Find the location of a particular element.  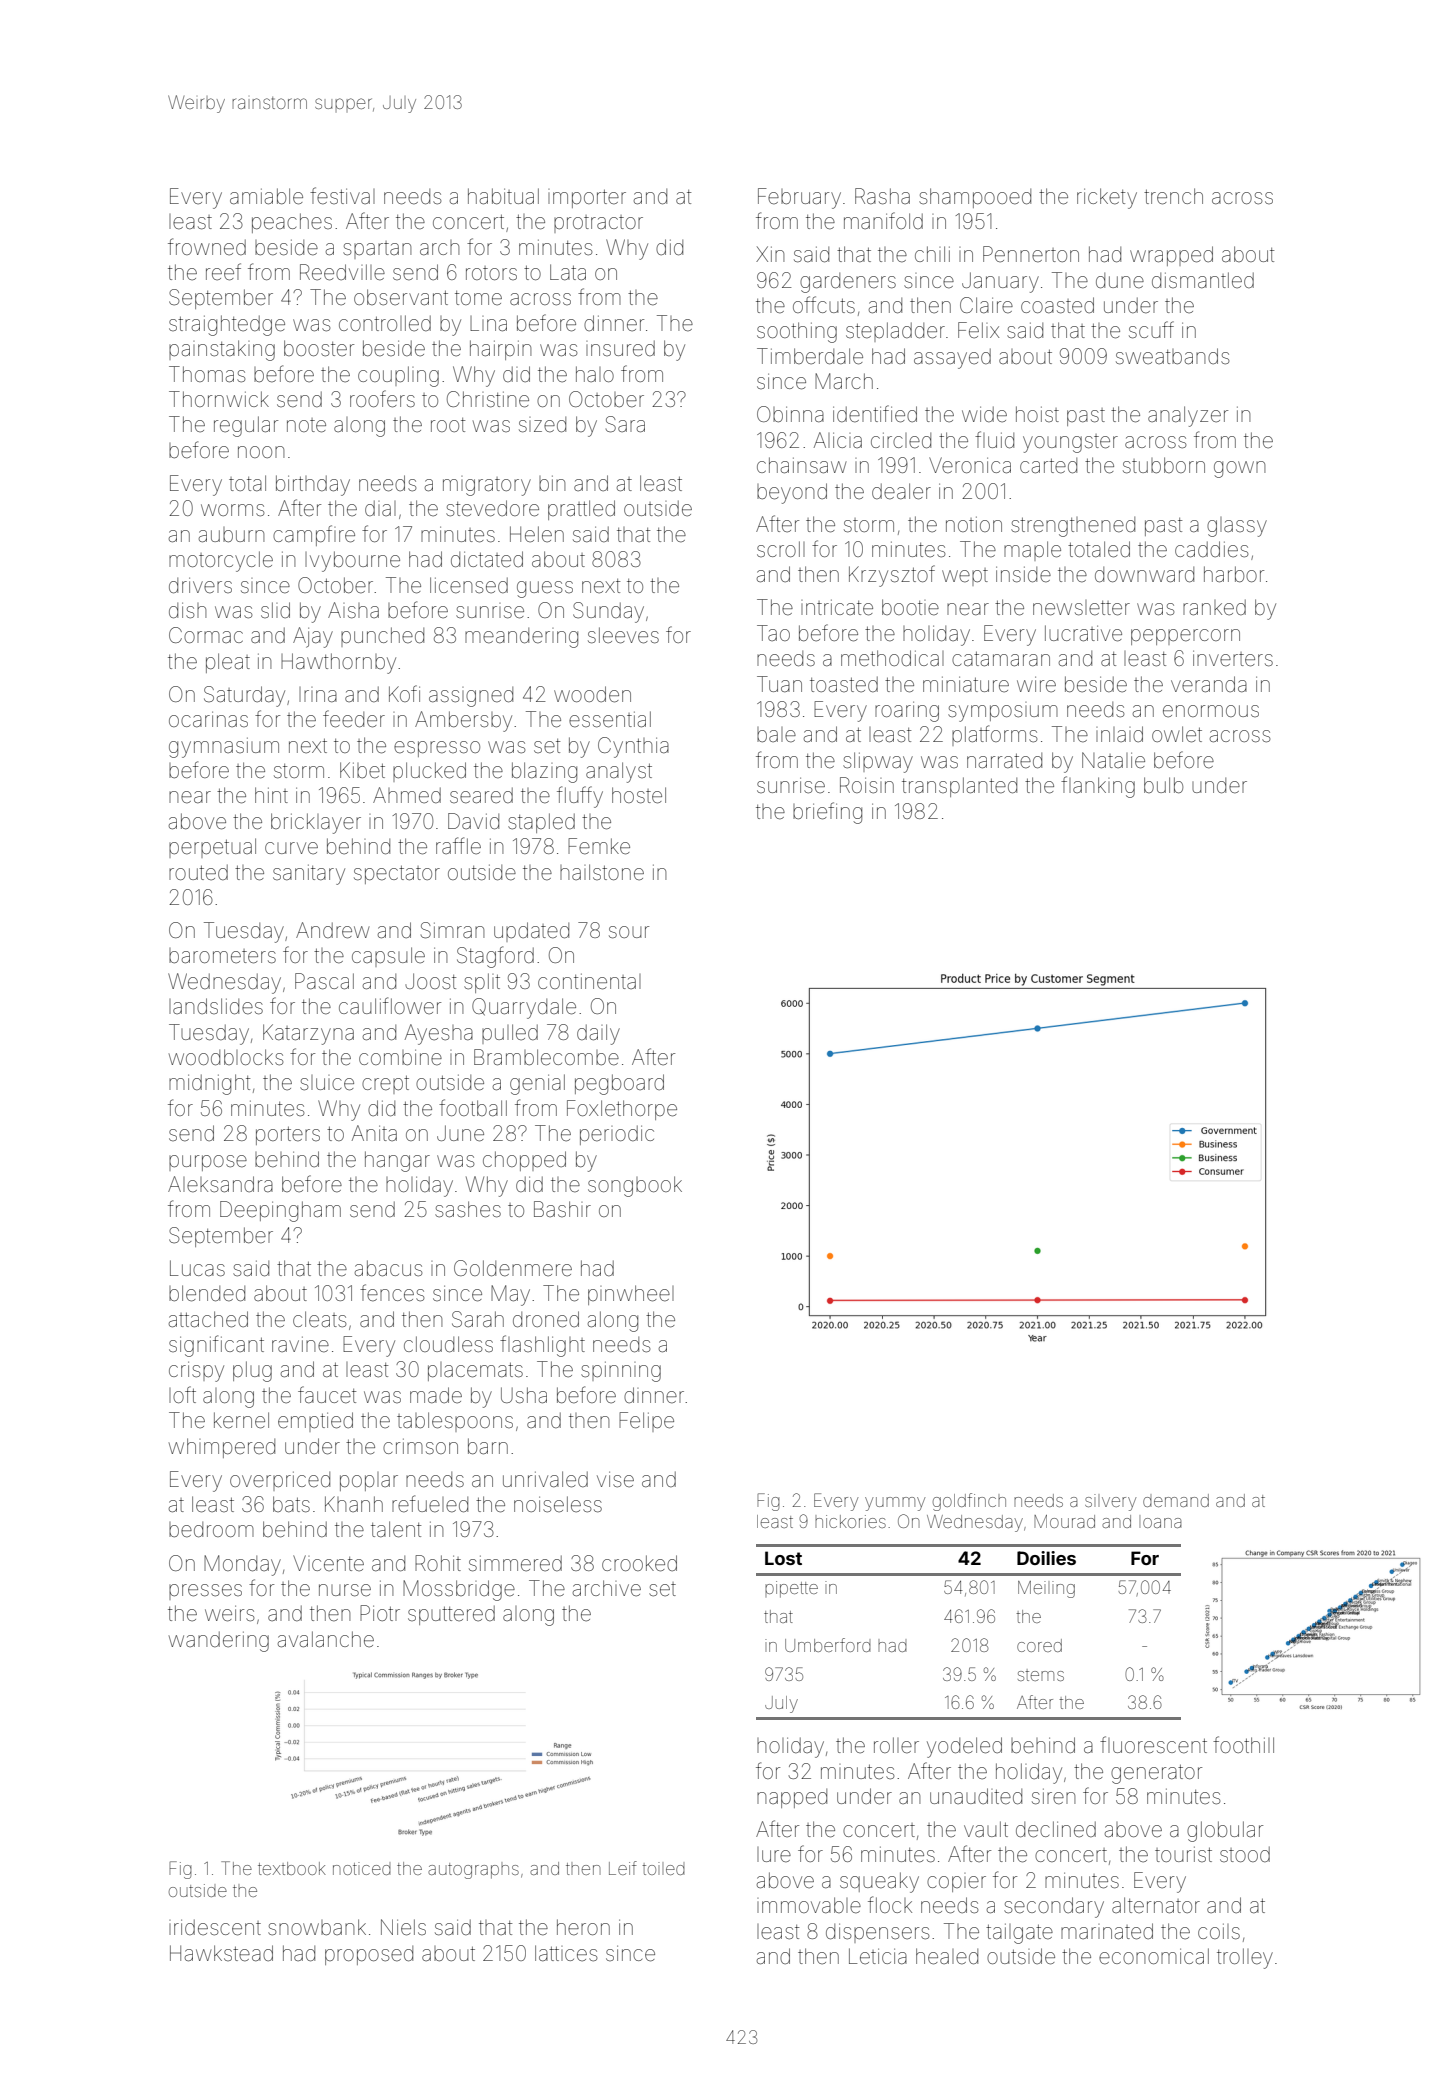

Pennerton is located at coordinates (1031, 254).
